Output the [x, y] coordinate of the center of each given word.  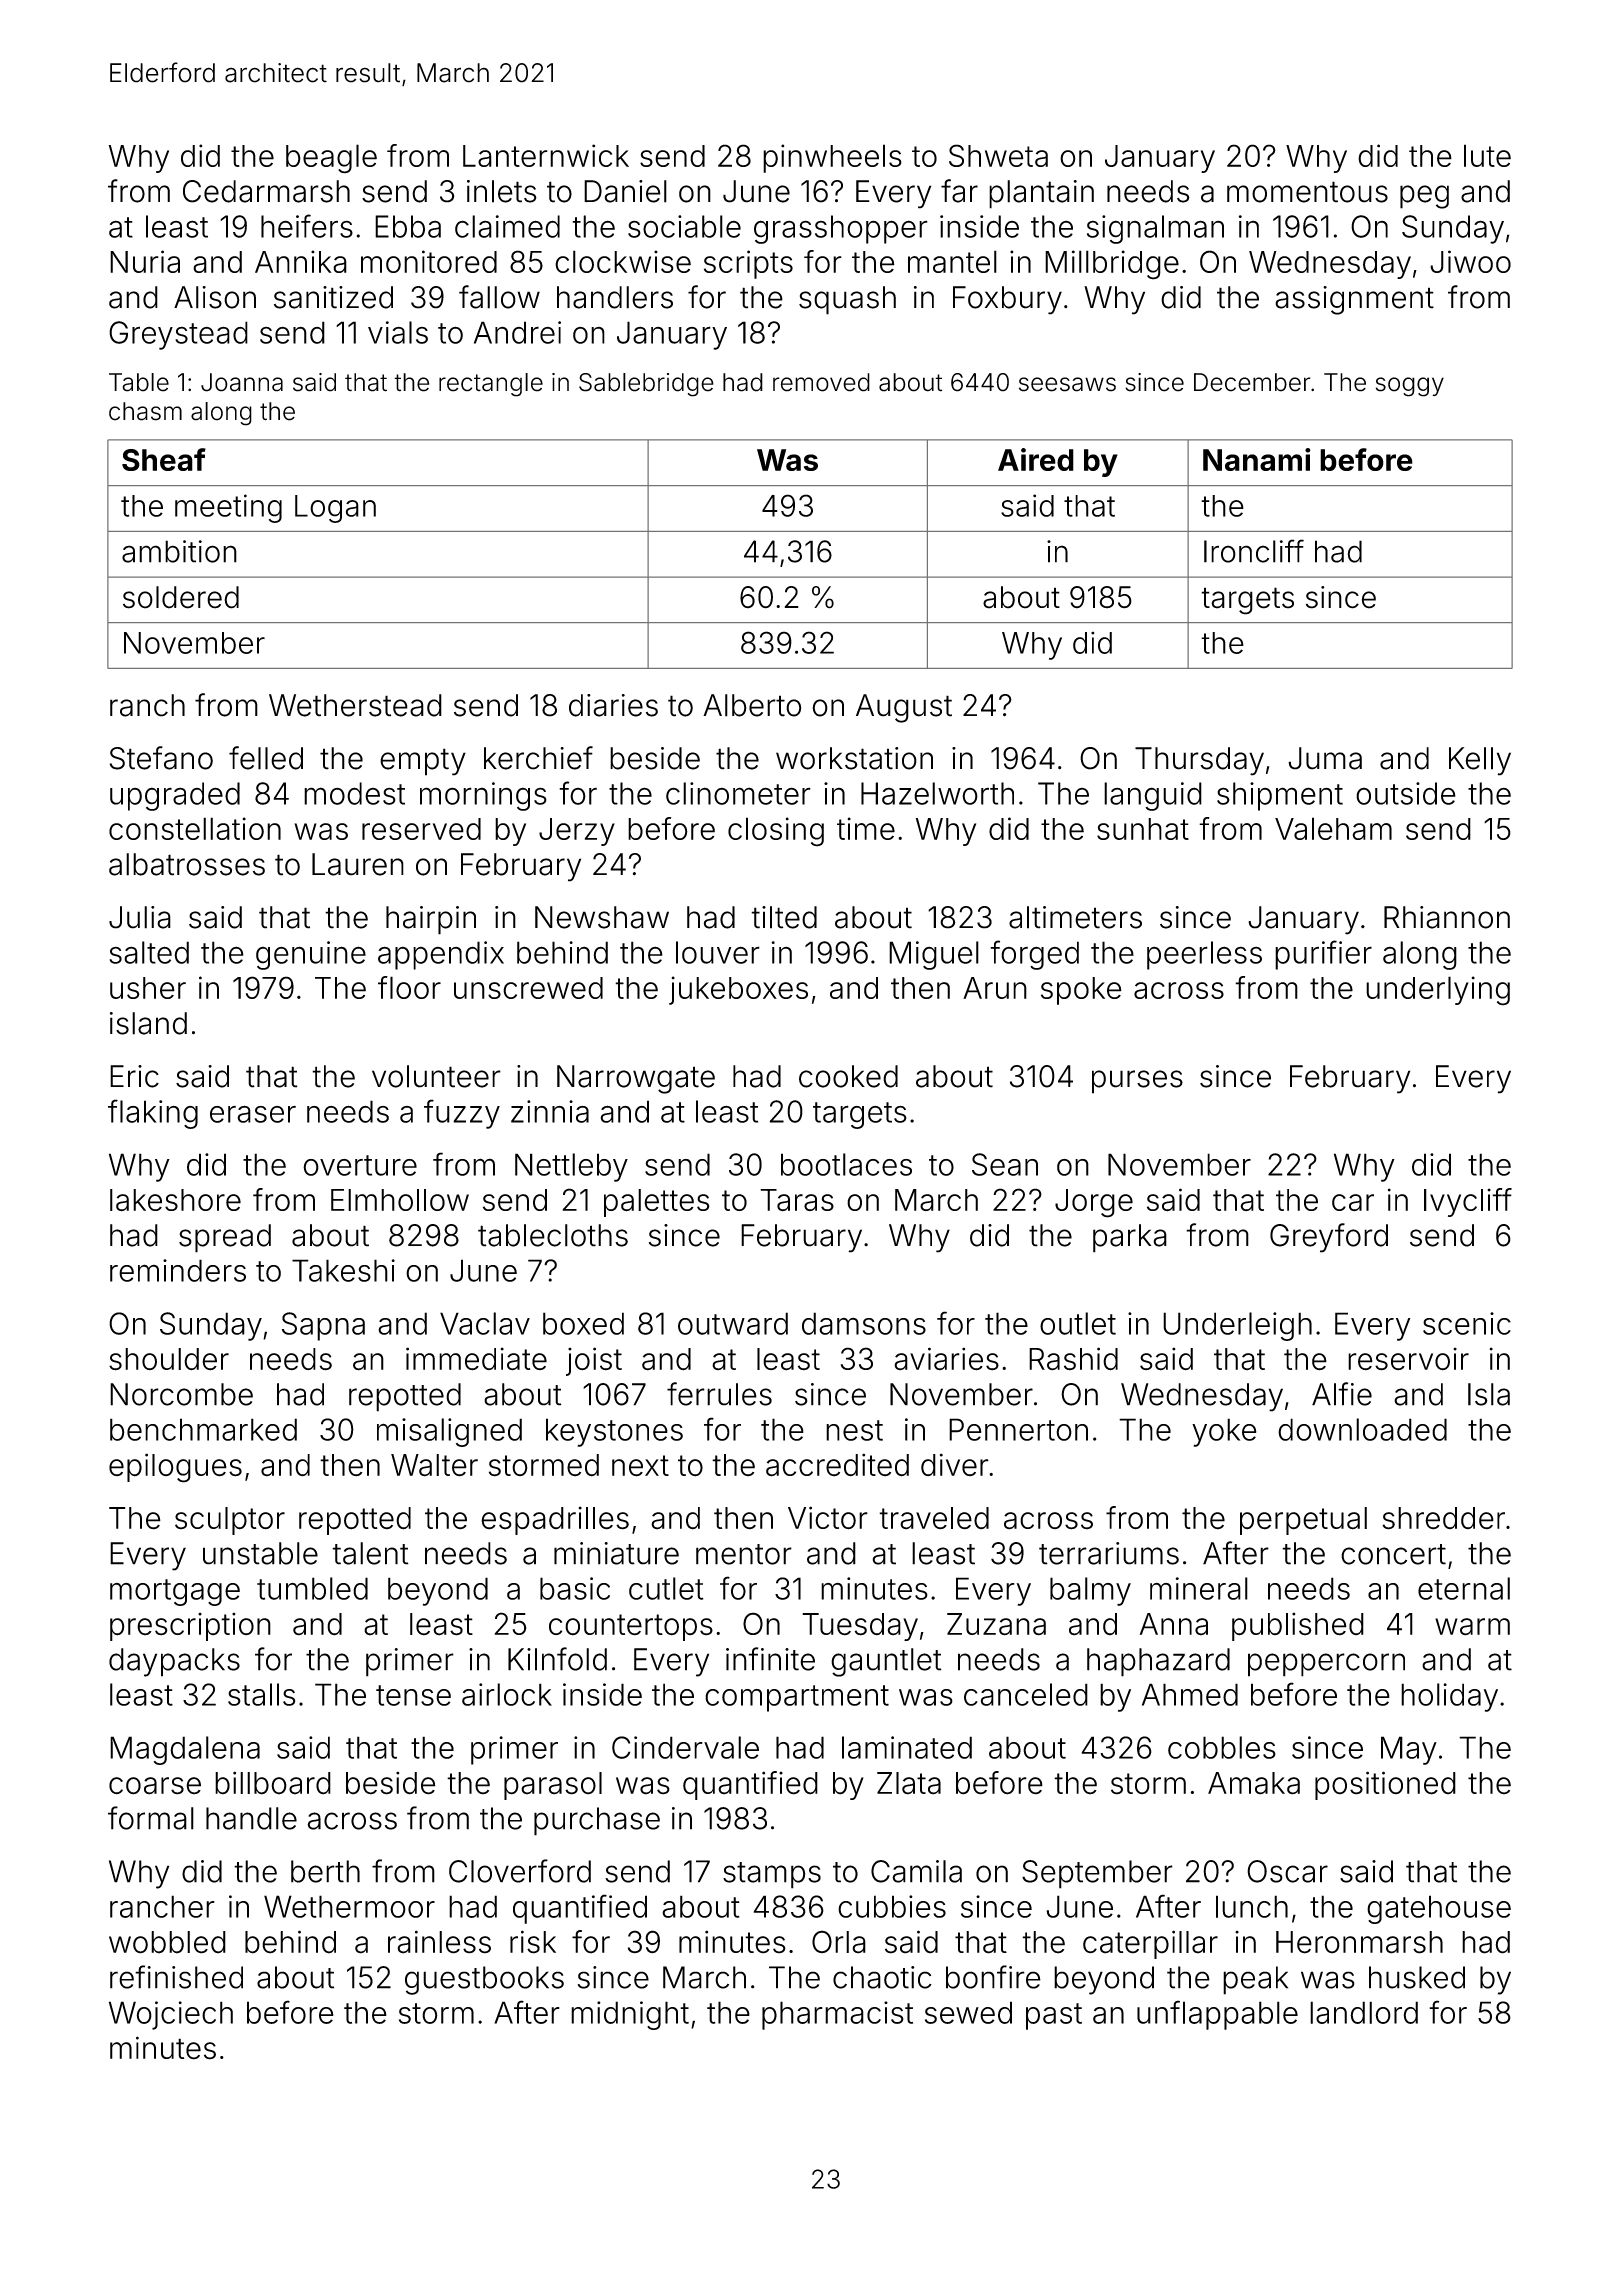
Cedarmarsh [266, 191]
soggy [1410, 387]
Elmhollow [400, 1200]
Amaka [1254, 1783]
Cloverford [520, 1871]
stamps [772, 1875]
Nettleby [571, 1167]
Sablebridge [646, 385]
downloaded [1362, 1429]
